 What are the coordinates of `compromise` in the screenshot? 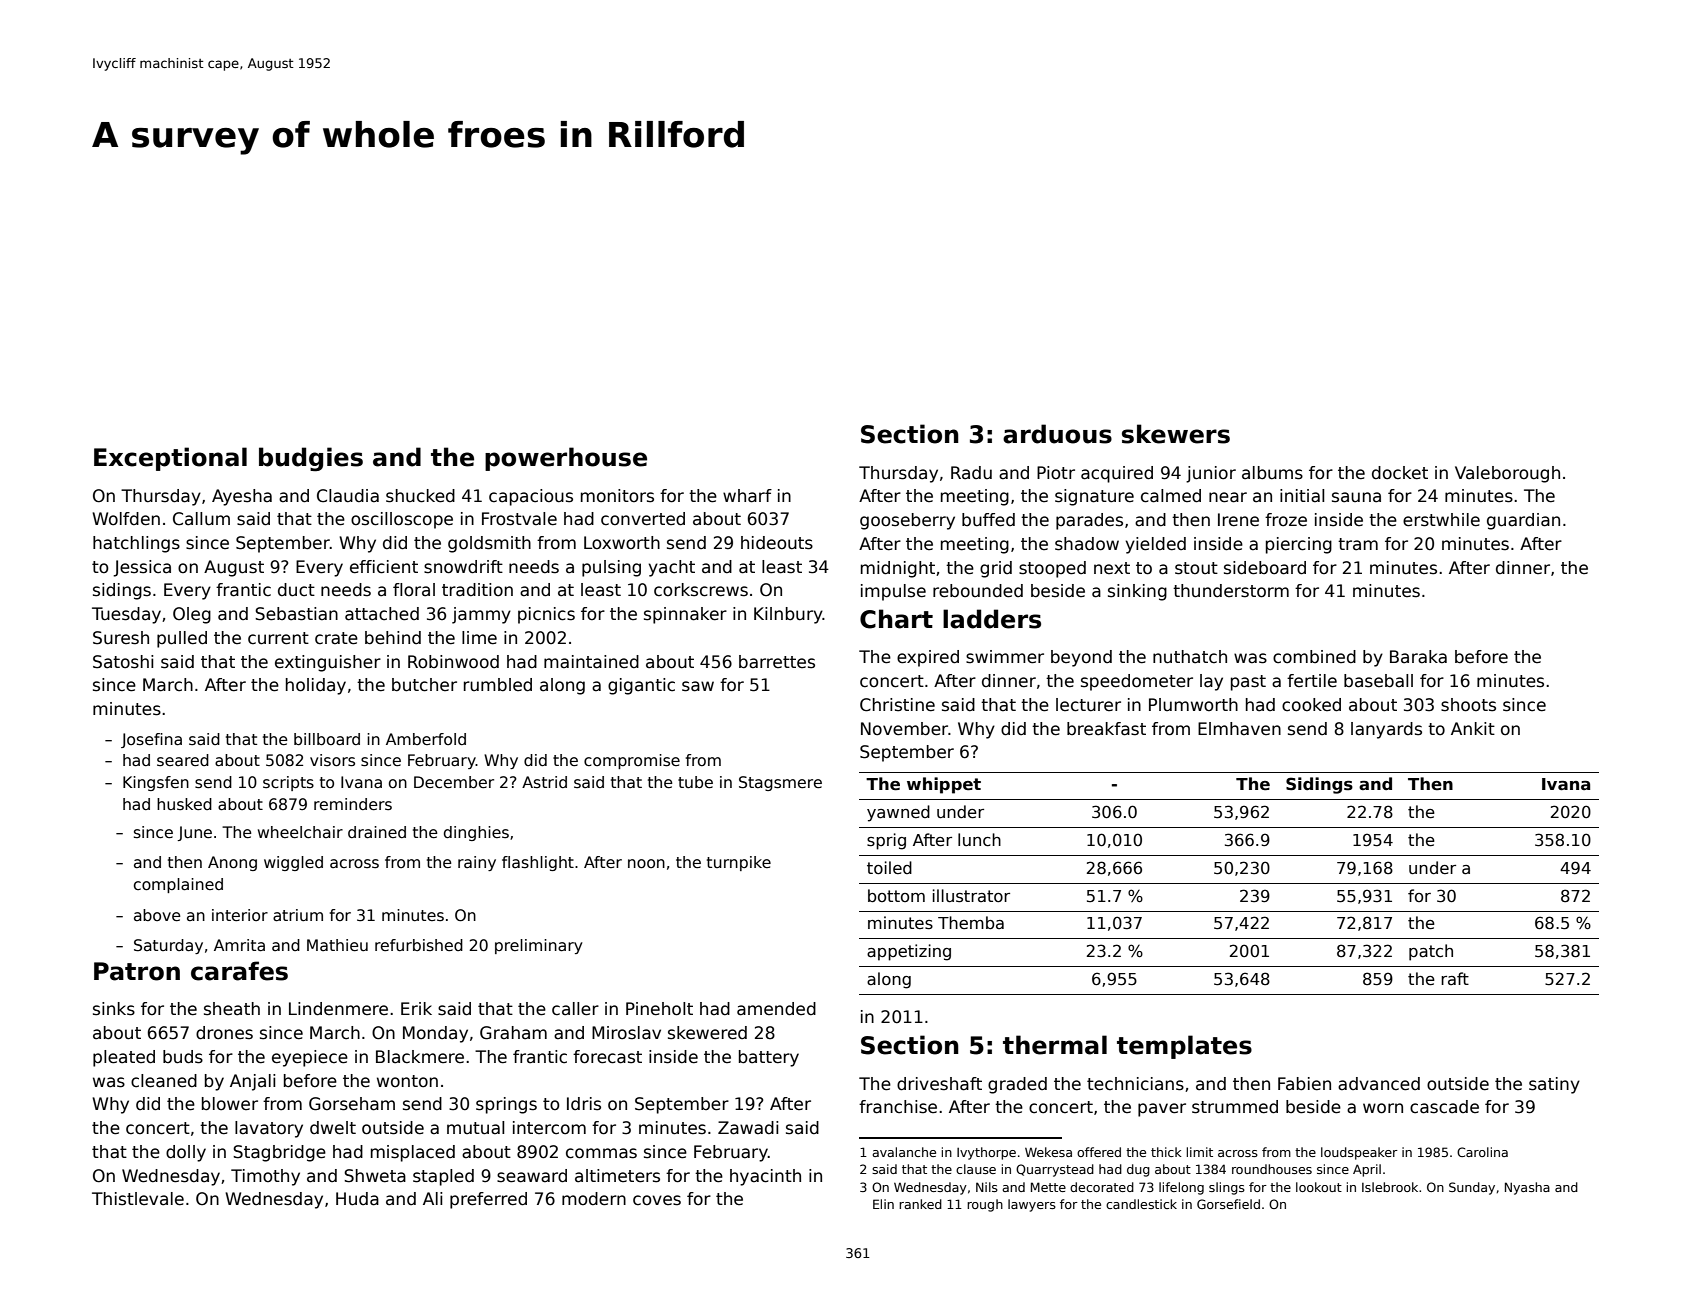 It's located at (632, 761).
